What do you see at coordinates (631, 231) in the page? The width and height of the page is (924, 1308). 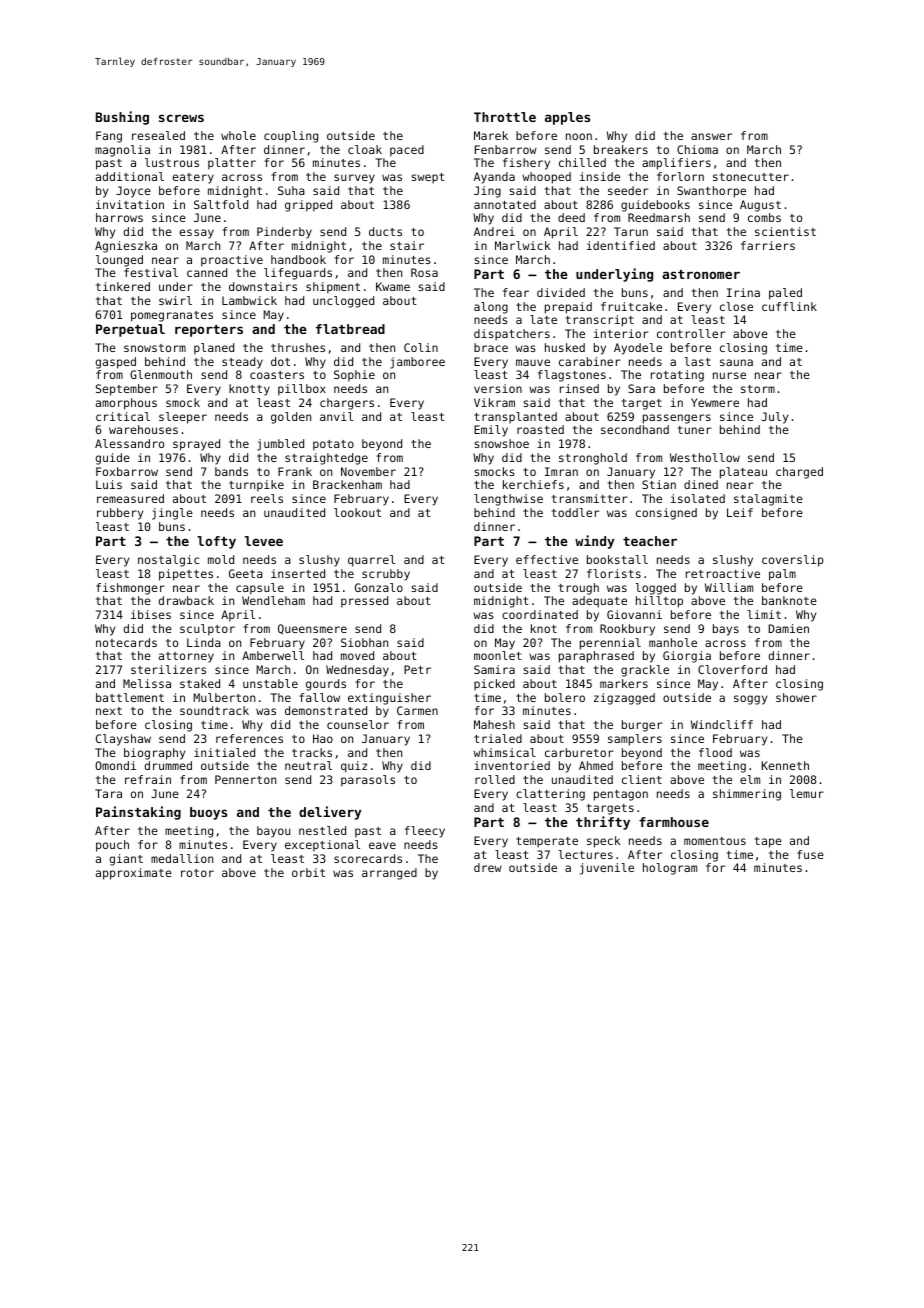 I see `Tarun` at bounding box center [631, 231].
